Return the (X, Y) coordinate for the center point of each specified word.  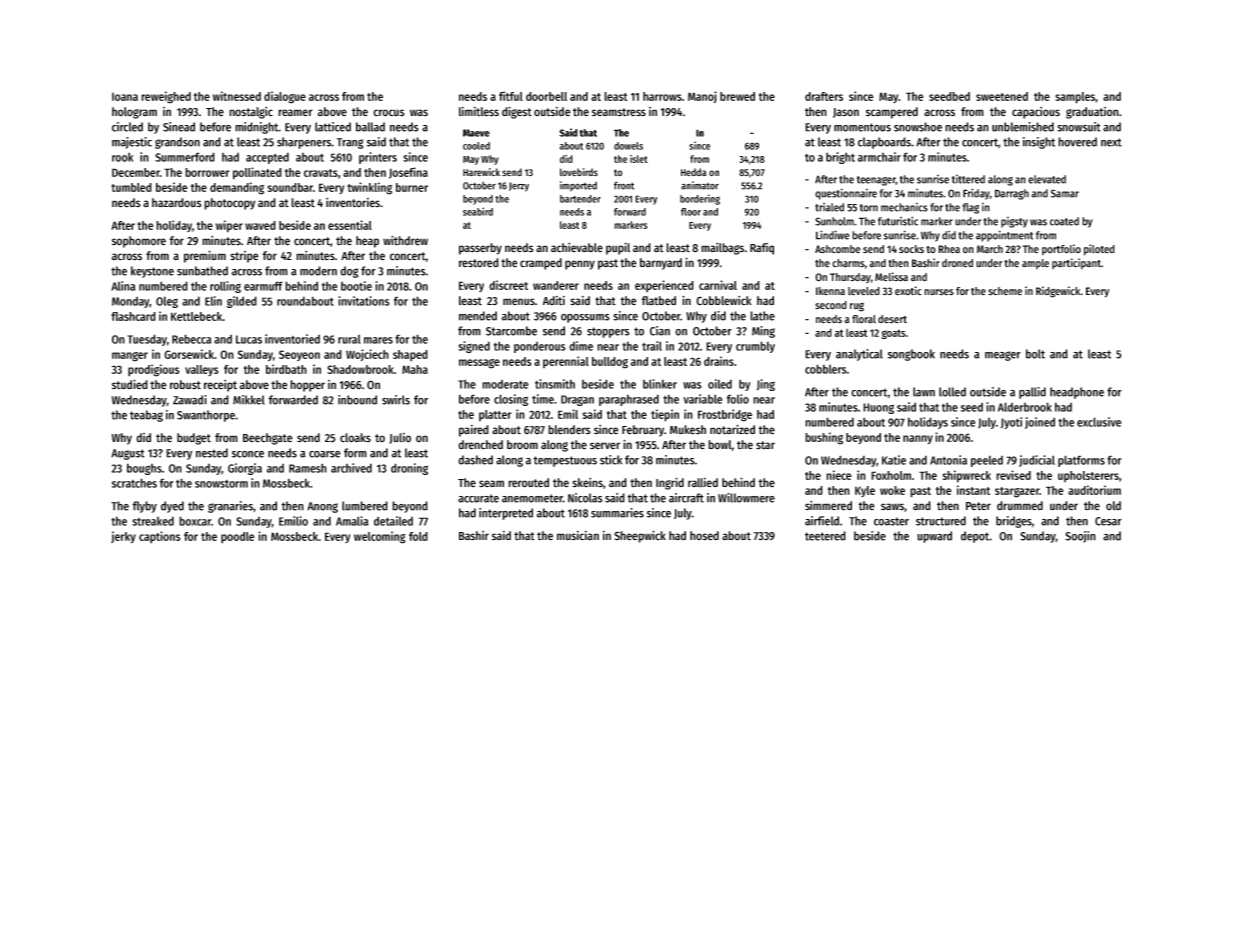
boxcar (195, 521)
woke (892, 490)
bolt (1035, 354)
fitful (511, 96)
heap (367, 242)
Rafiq (762, 249)
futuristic (898, 221)
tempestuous (565, 461)
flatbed (658, 300)
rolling (225, 287)
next (1111, 142)
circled (127, 127)
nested (212, 453)
